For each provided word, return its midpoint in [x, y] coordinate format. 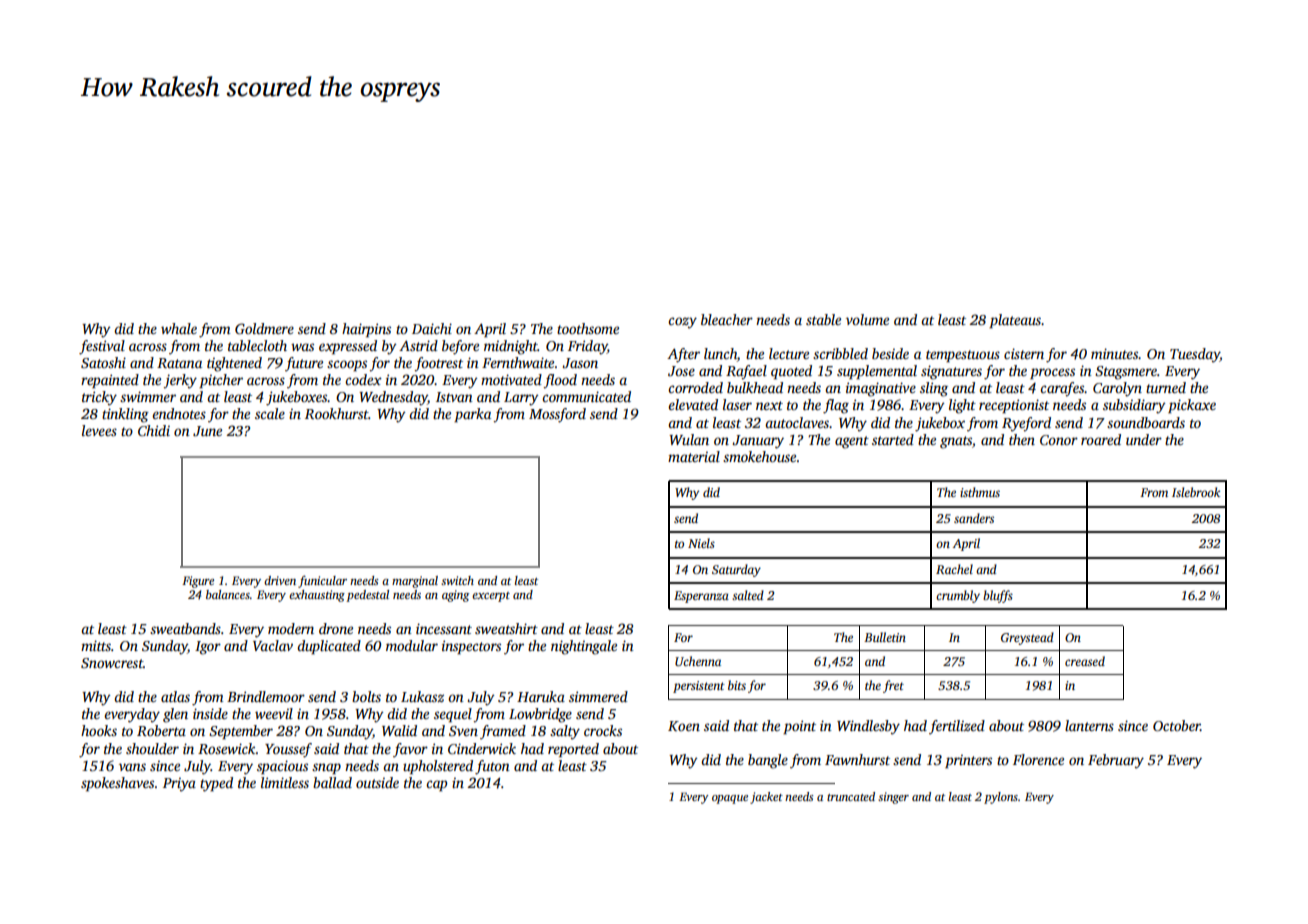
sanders [974, 518]
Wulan [689, 439]
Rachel [954, 569]
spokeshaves [117, 784]
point [799, 727]
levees [99, 430]
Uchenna [698, 661]
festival [102, 347]
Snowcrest [112, 663]
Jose [681, 371]
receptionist [1014, 406]
